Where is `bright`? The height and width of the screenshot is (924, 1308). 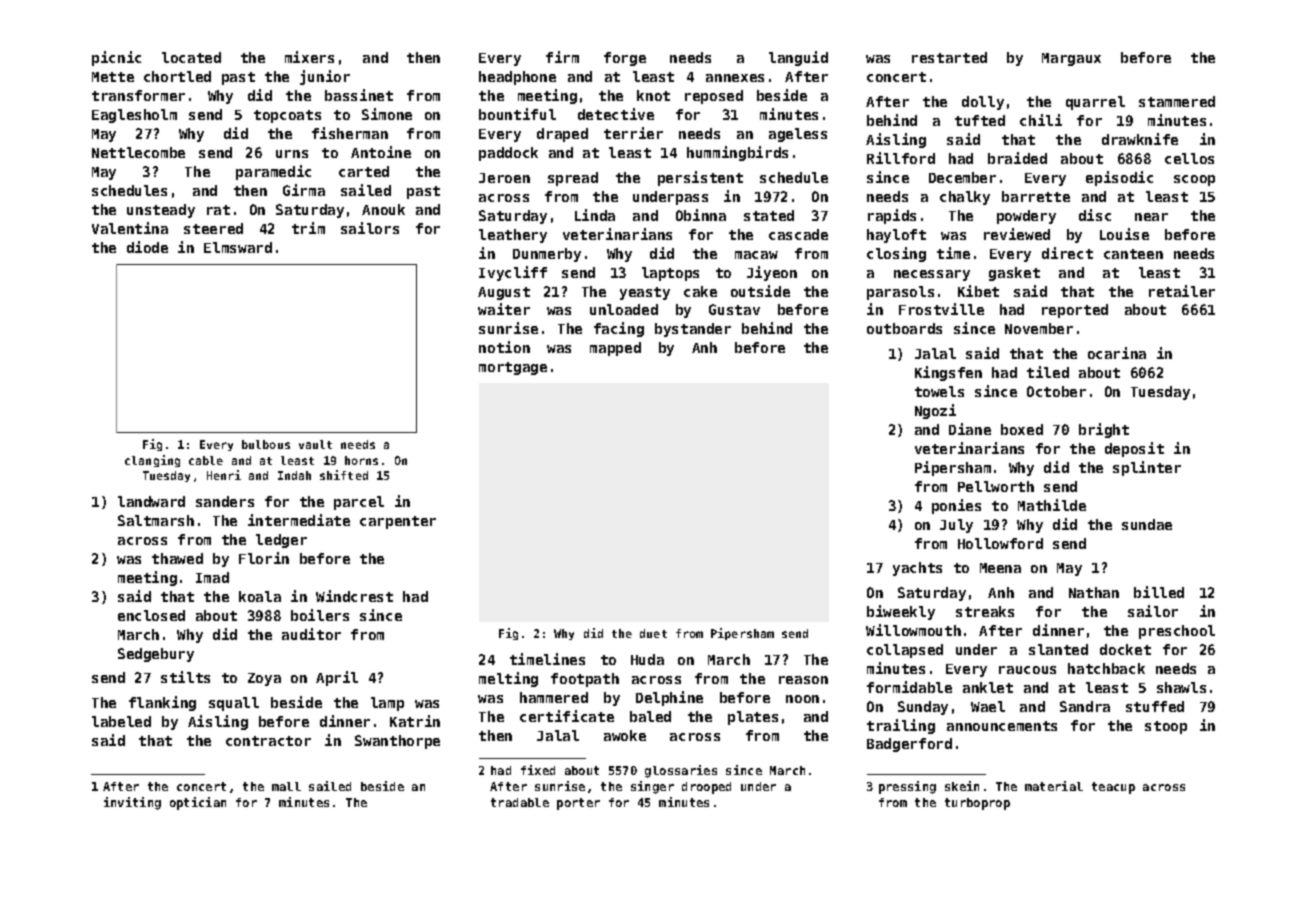 bright is located at coordinates (1104, 430).
